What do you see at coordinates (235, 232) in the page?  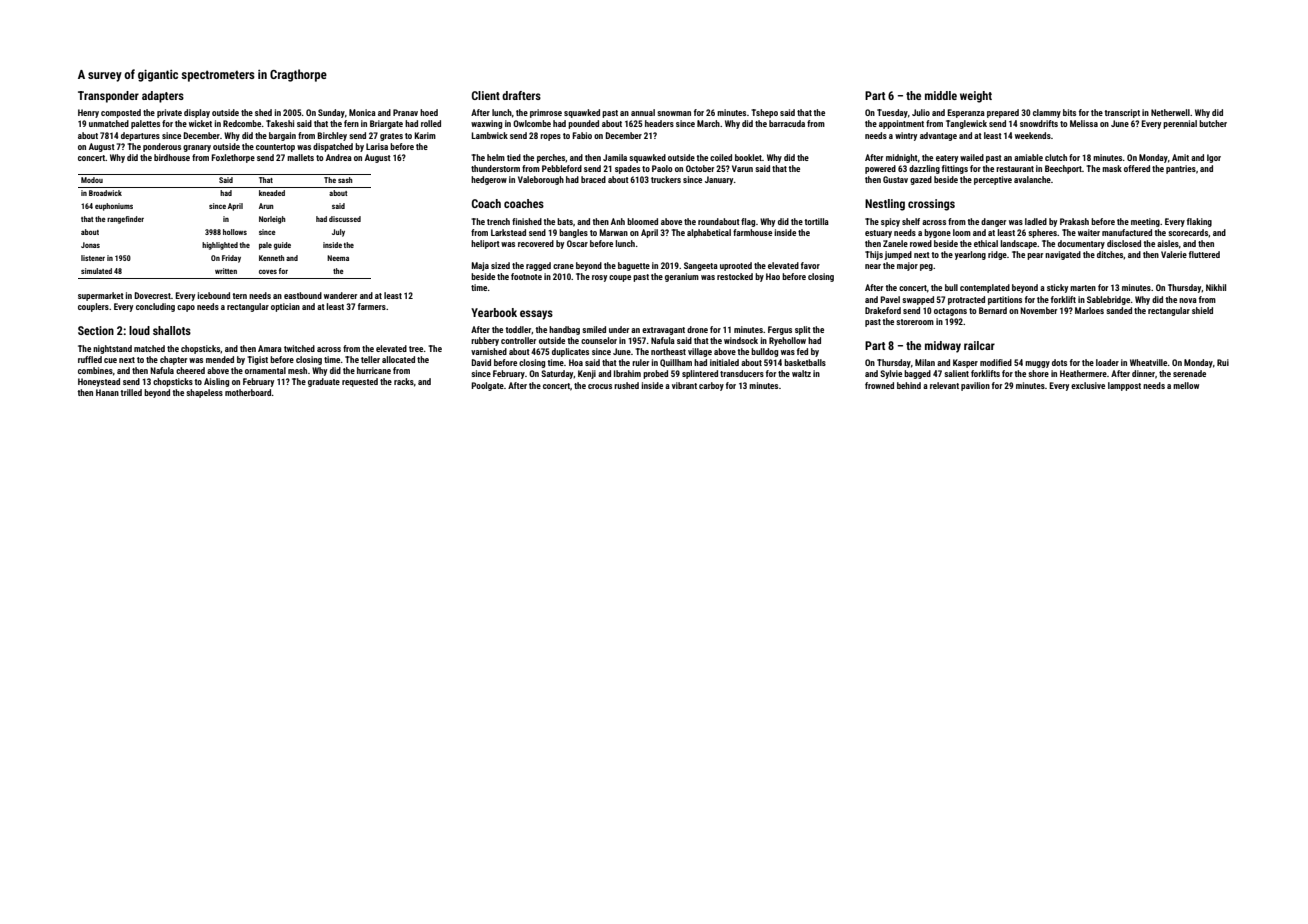 I see `hollows` at bounding box center [235, 232].
